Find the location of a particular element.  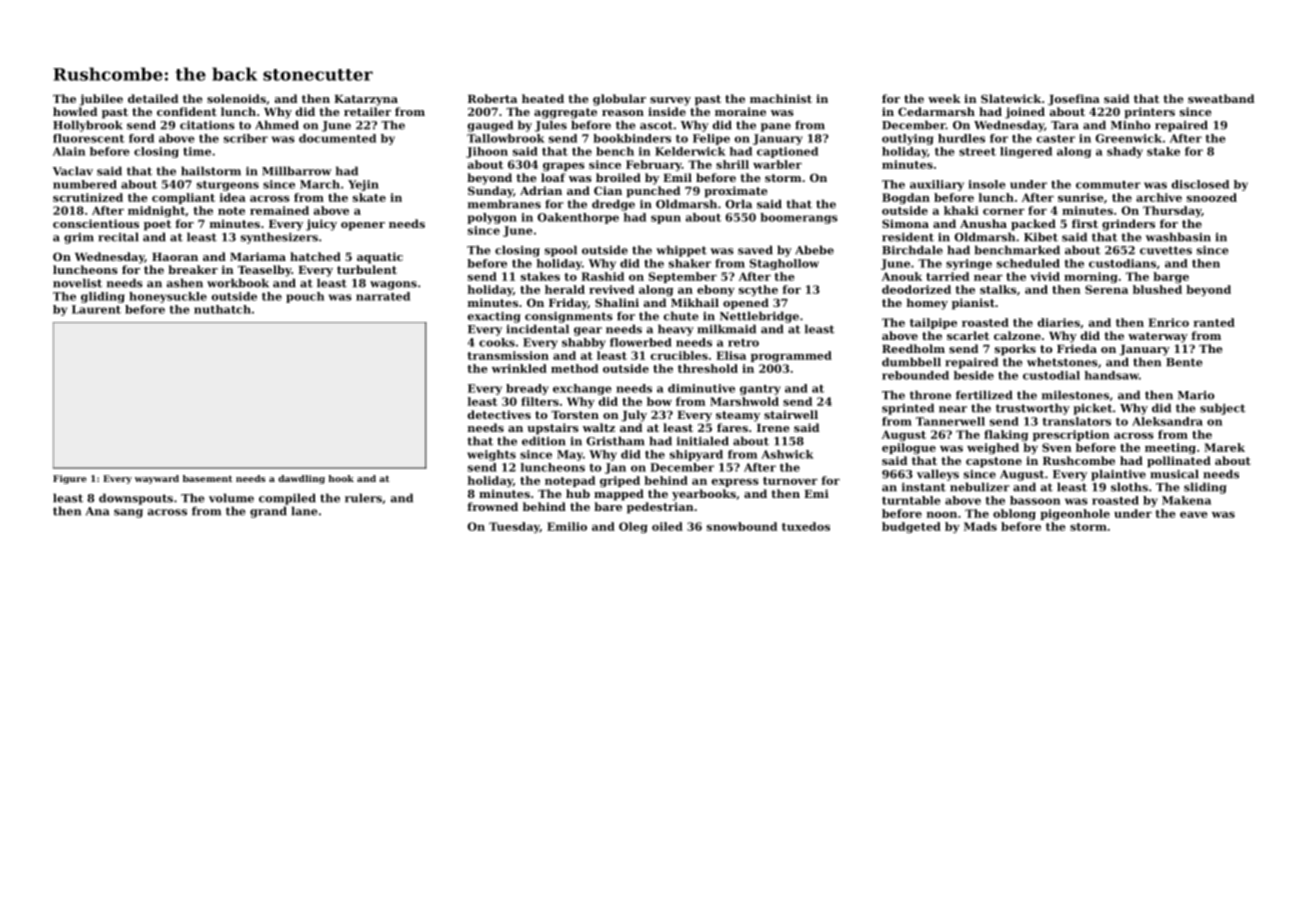

week is located at coordinates (944, 98).
